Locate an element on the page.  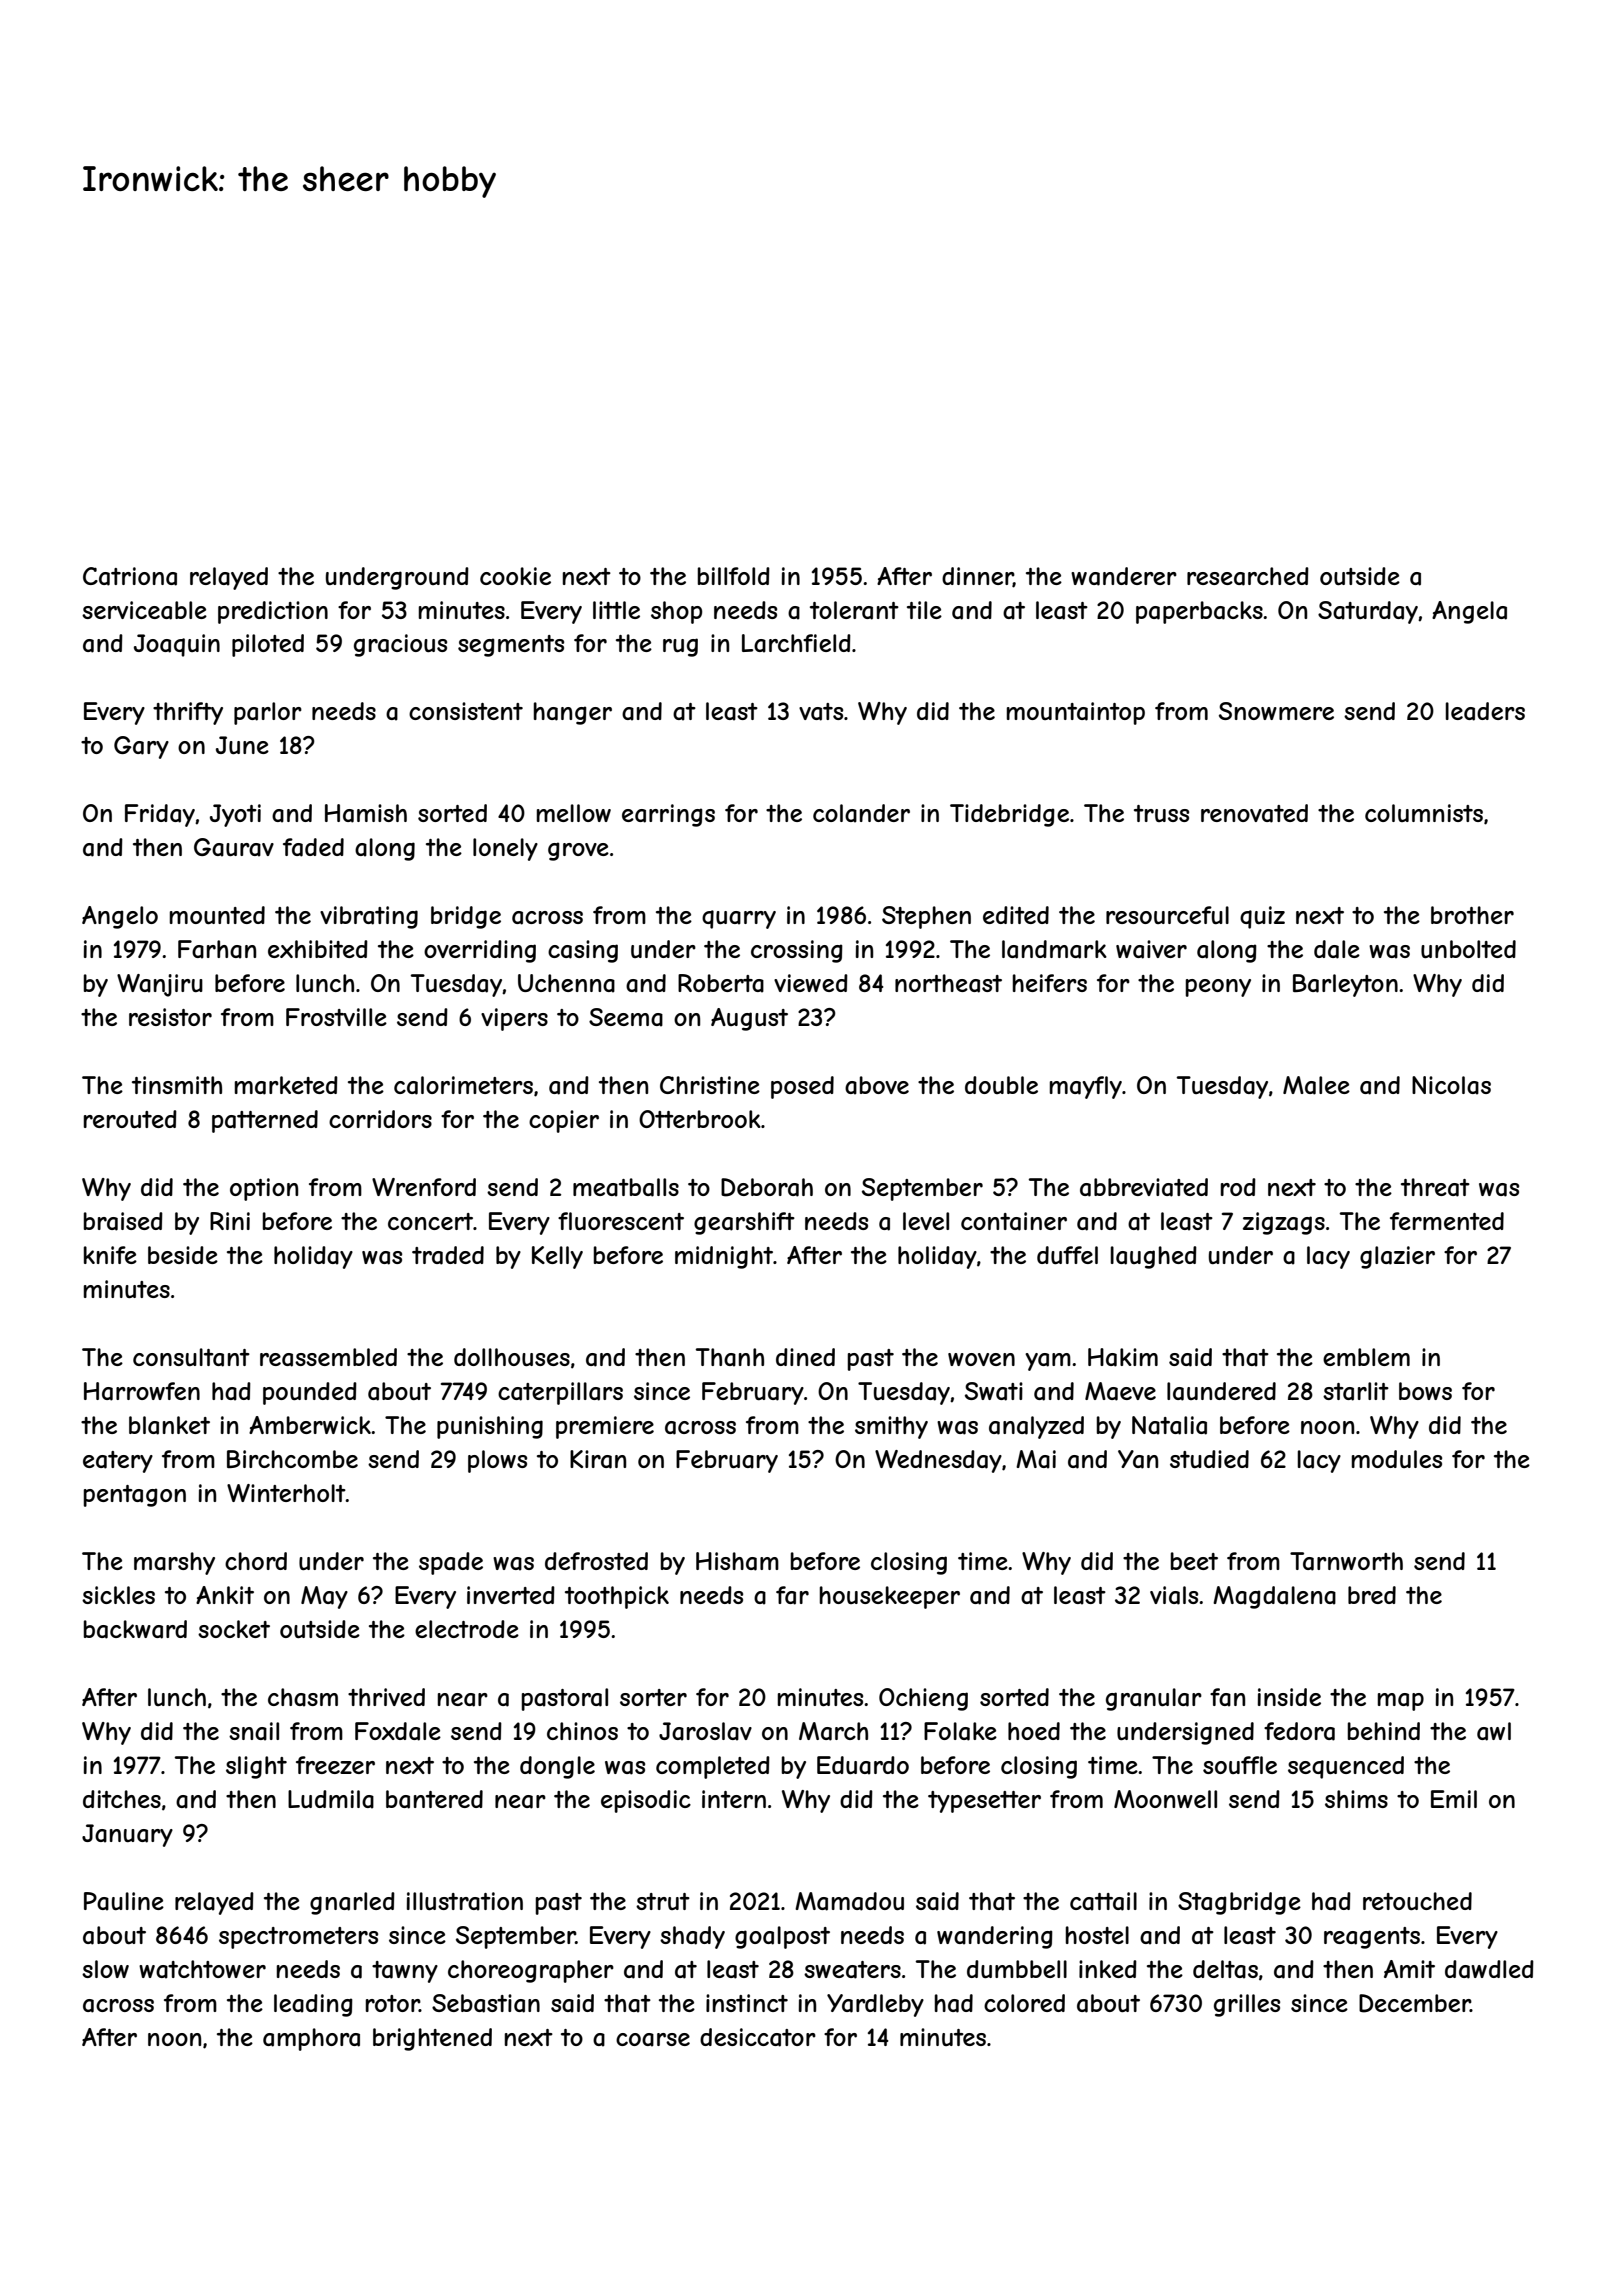
consistent is located at coordinates (466, 711).
